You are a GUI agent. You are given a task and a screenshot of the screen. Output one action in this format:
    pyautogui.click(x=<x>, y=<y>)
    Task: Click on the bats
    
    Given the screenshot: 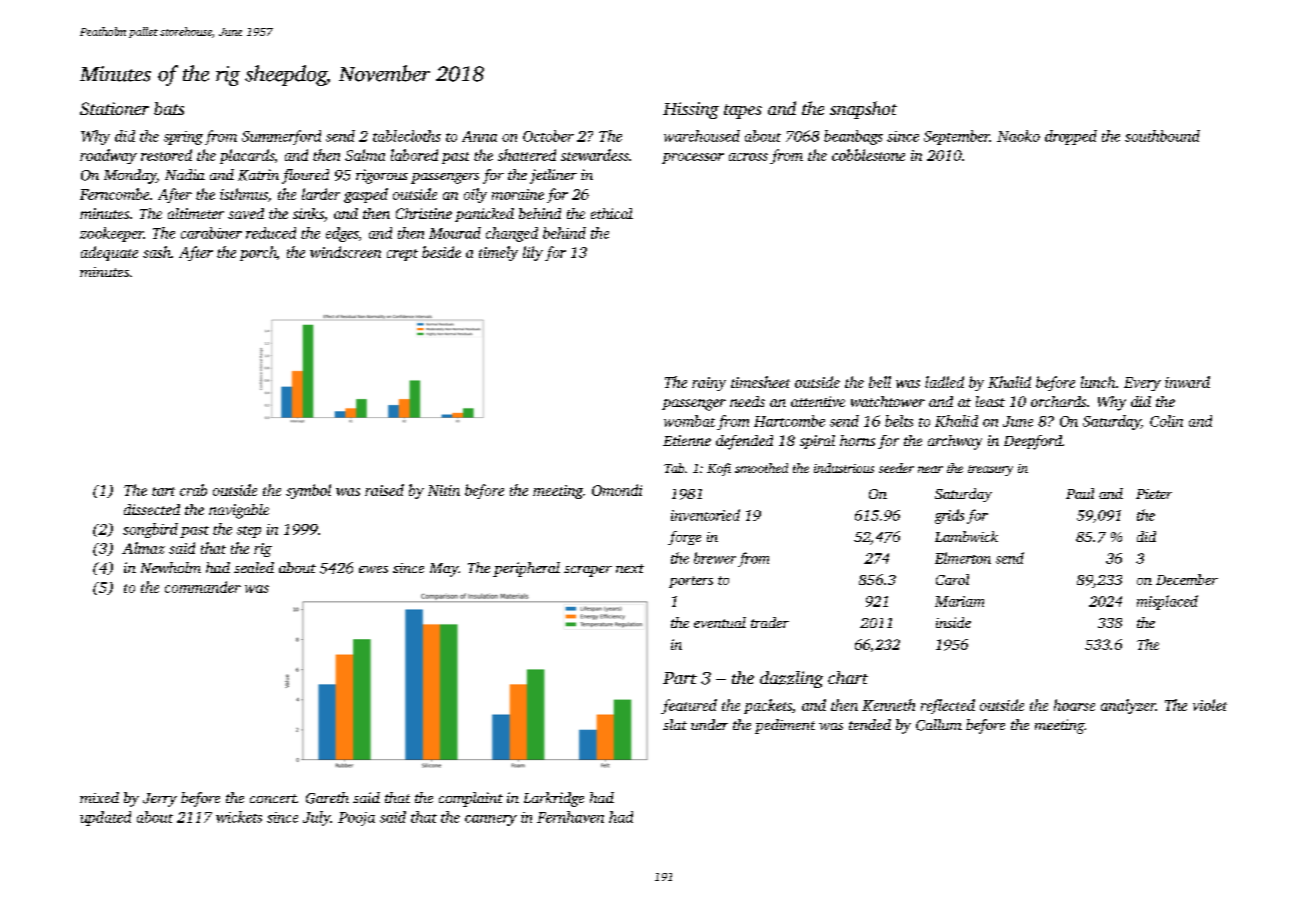 What is the action you would take?
    pyautogui.click(x=169, y=108)
